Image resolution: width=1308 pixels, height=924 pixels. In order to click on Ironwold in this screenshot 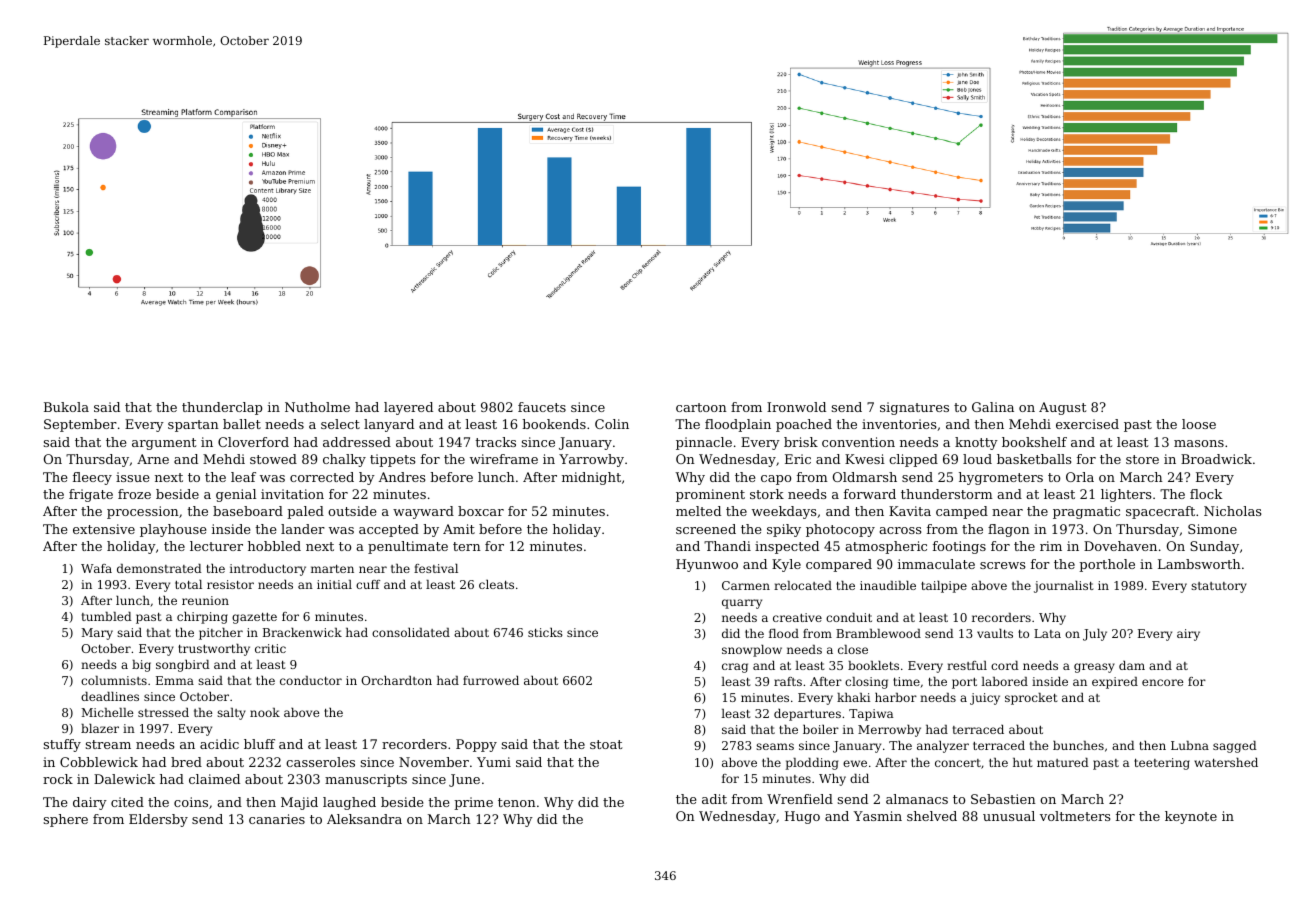, I will do `click(796, 407)`.
